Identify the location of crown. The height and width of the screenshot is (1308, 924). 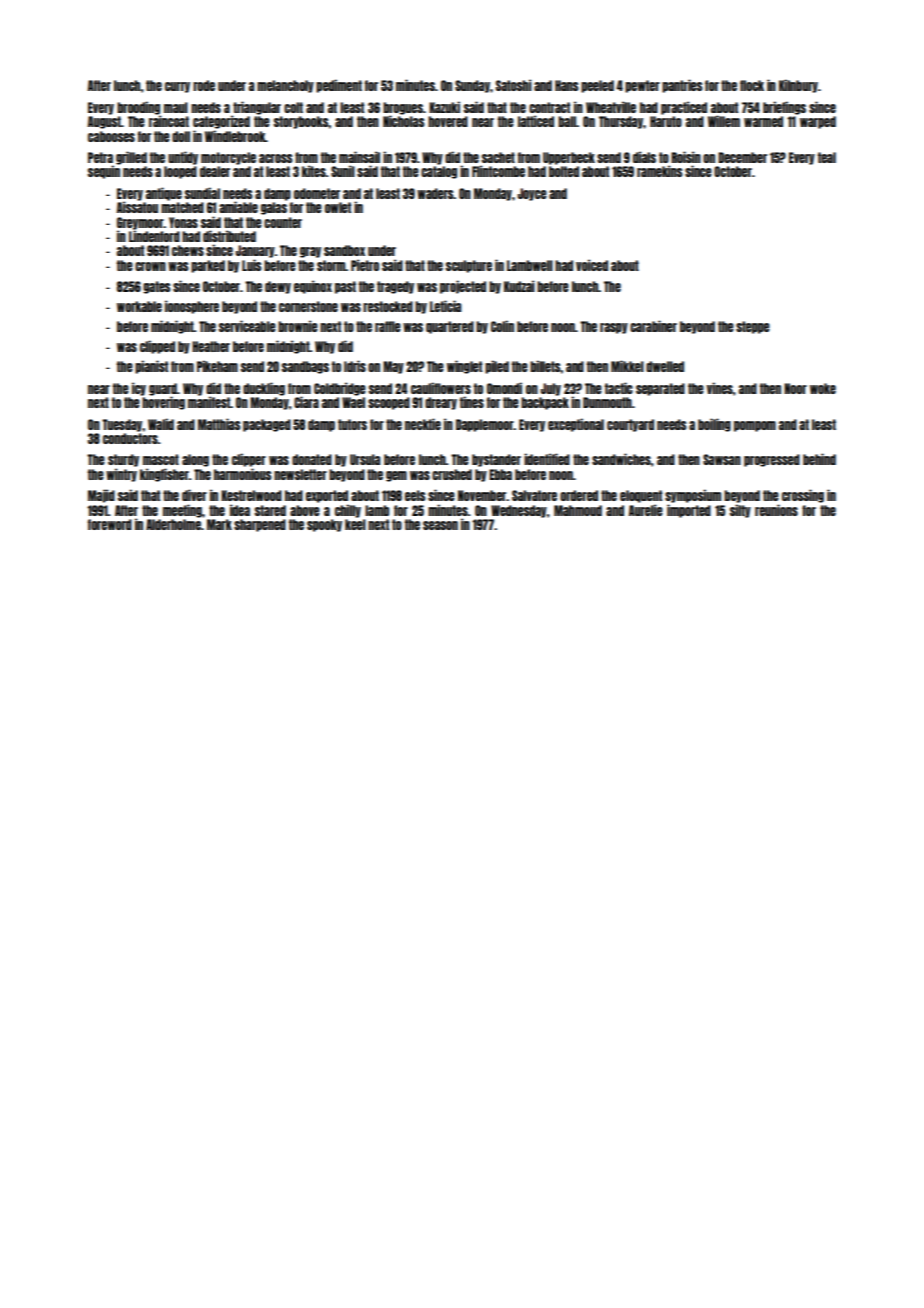
(150, 266).
